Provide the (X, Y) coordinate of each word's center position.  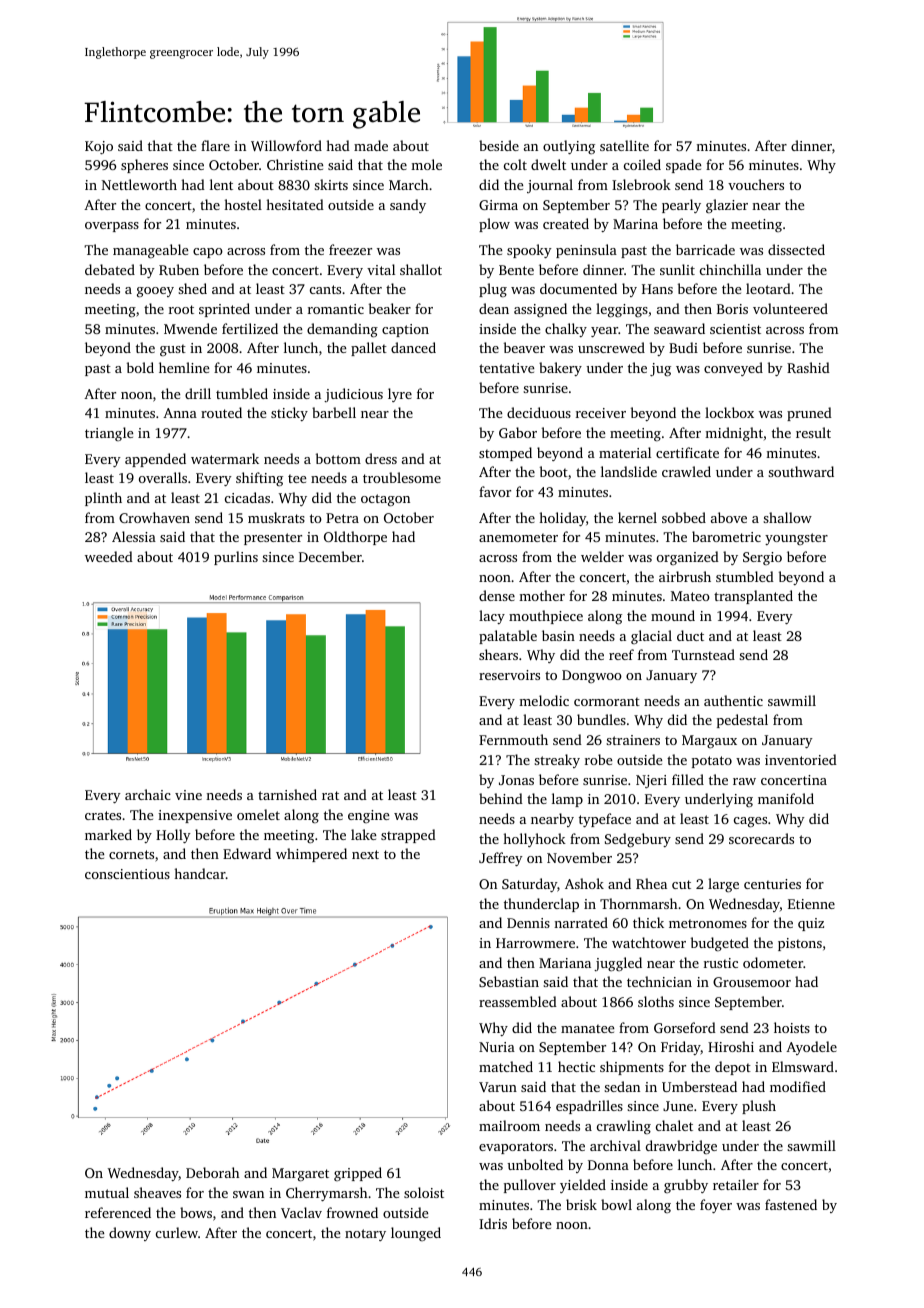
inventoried (801, 759)
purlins (236, 558)
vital (381, 269)
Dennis (528, 923)
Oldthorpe (355, 538)
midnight (734, 434)
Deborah (212, 1172)
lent (221, 184)
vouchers (756, 184)
